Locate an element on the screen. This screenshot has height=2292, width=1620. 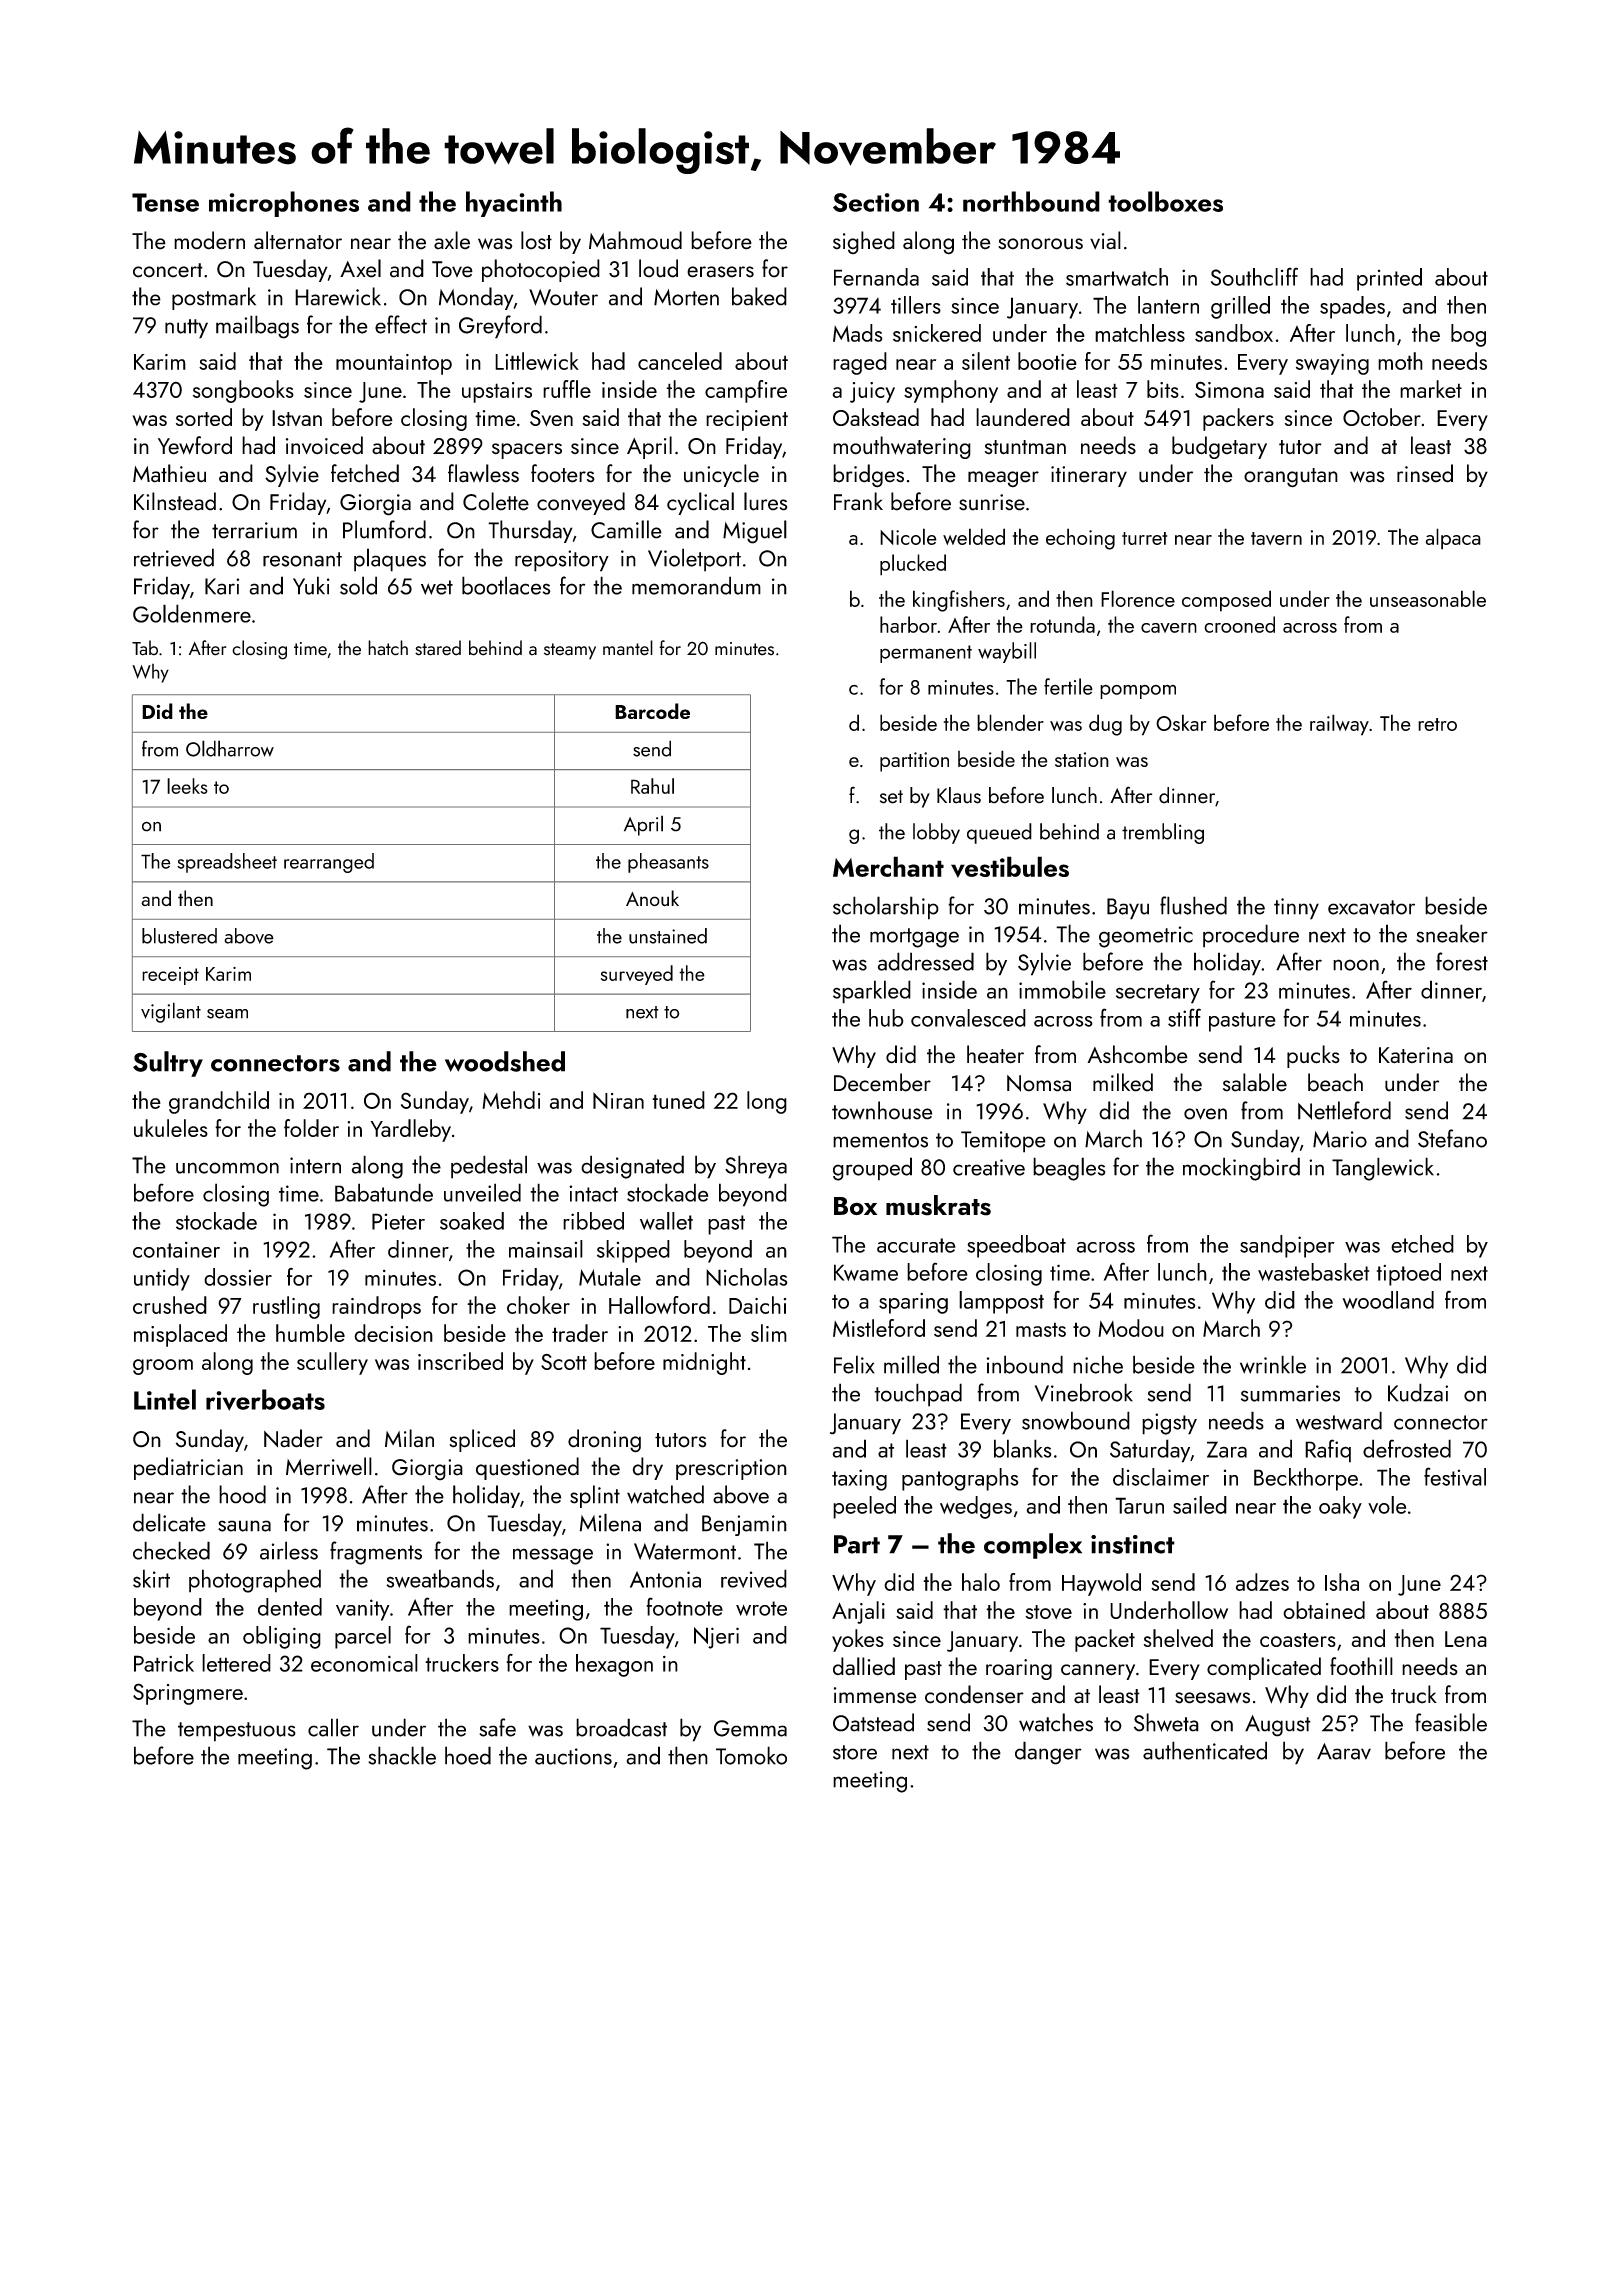
sandpiper is located at coordinates (1287, 1246).
